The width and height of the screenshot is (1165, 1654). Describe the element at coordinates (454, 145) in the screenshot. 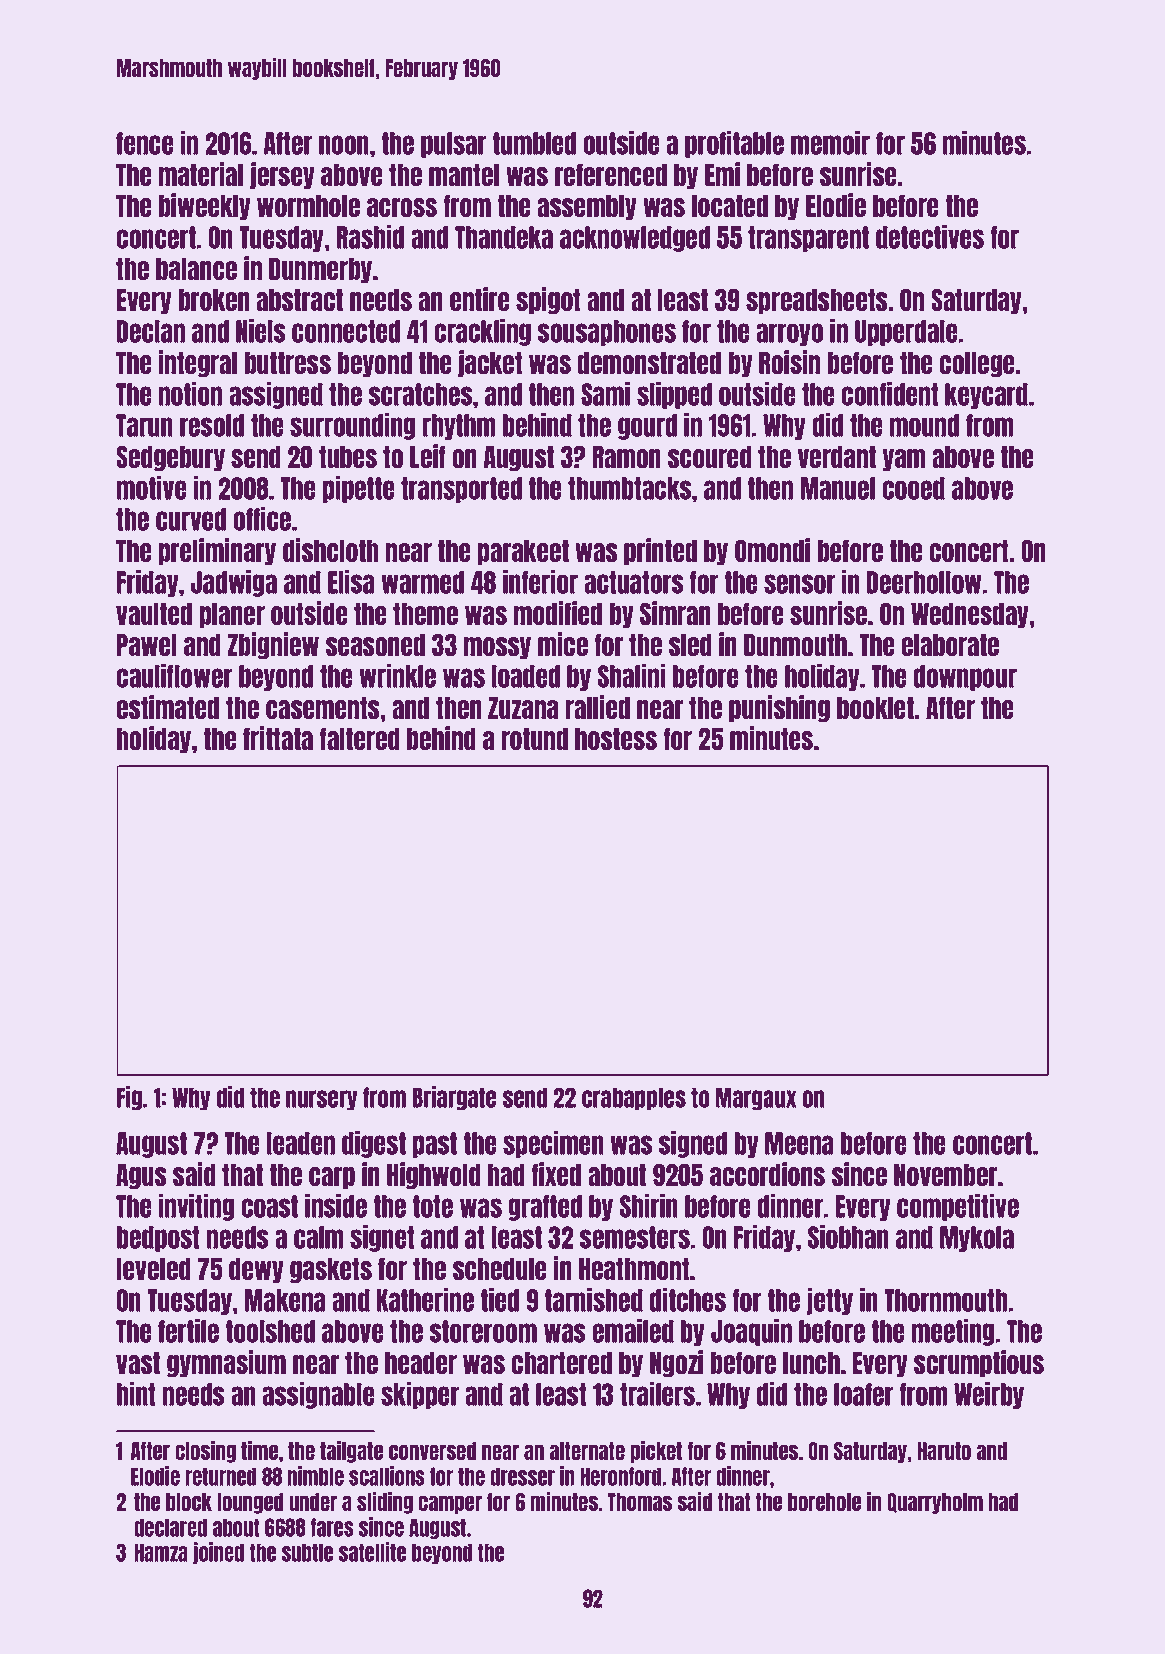

I see `pulsar` at that location.
